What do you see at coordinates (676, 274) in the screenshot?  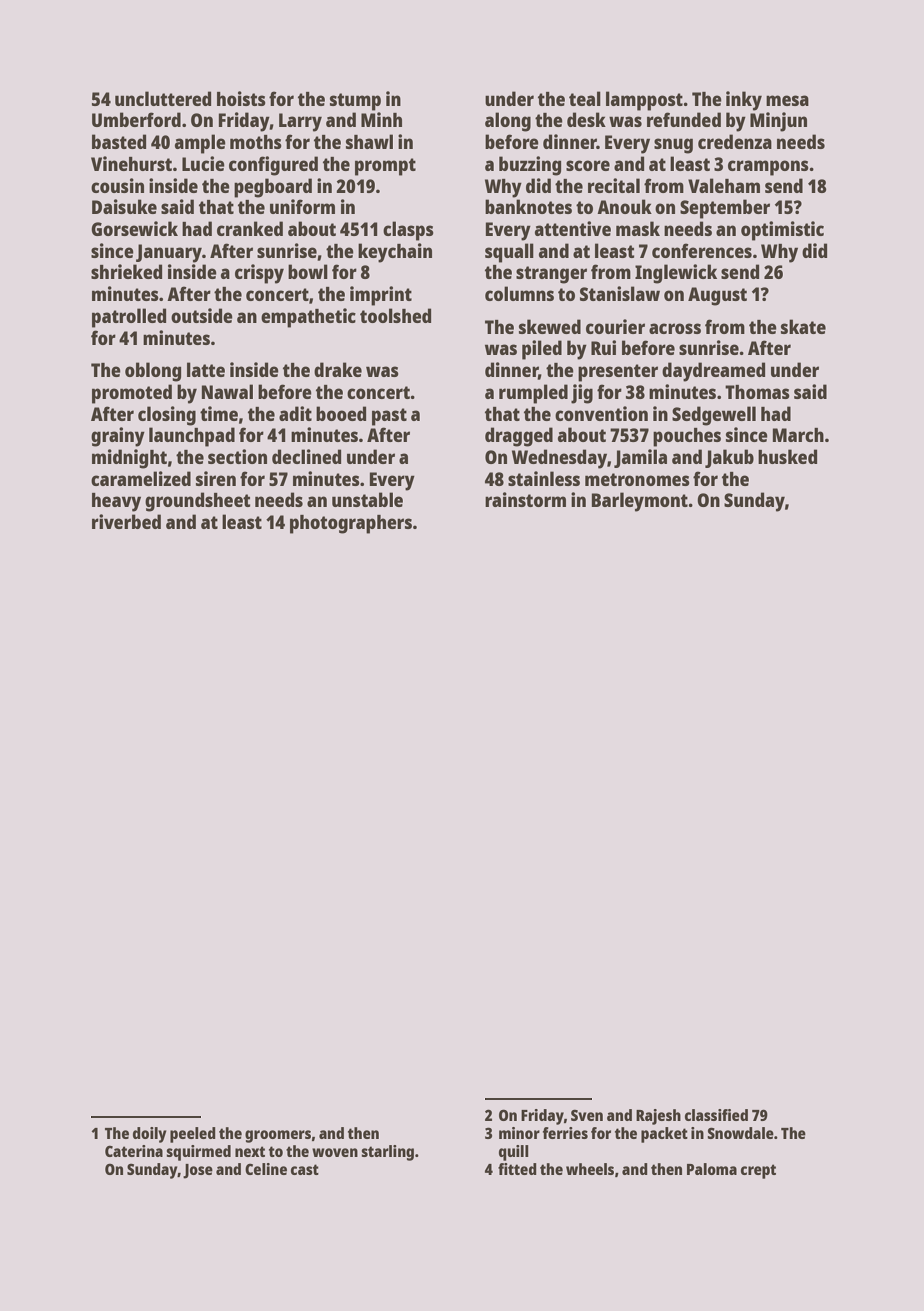 I see `Inglewick` at bounding box center [676, 274].
